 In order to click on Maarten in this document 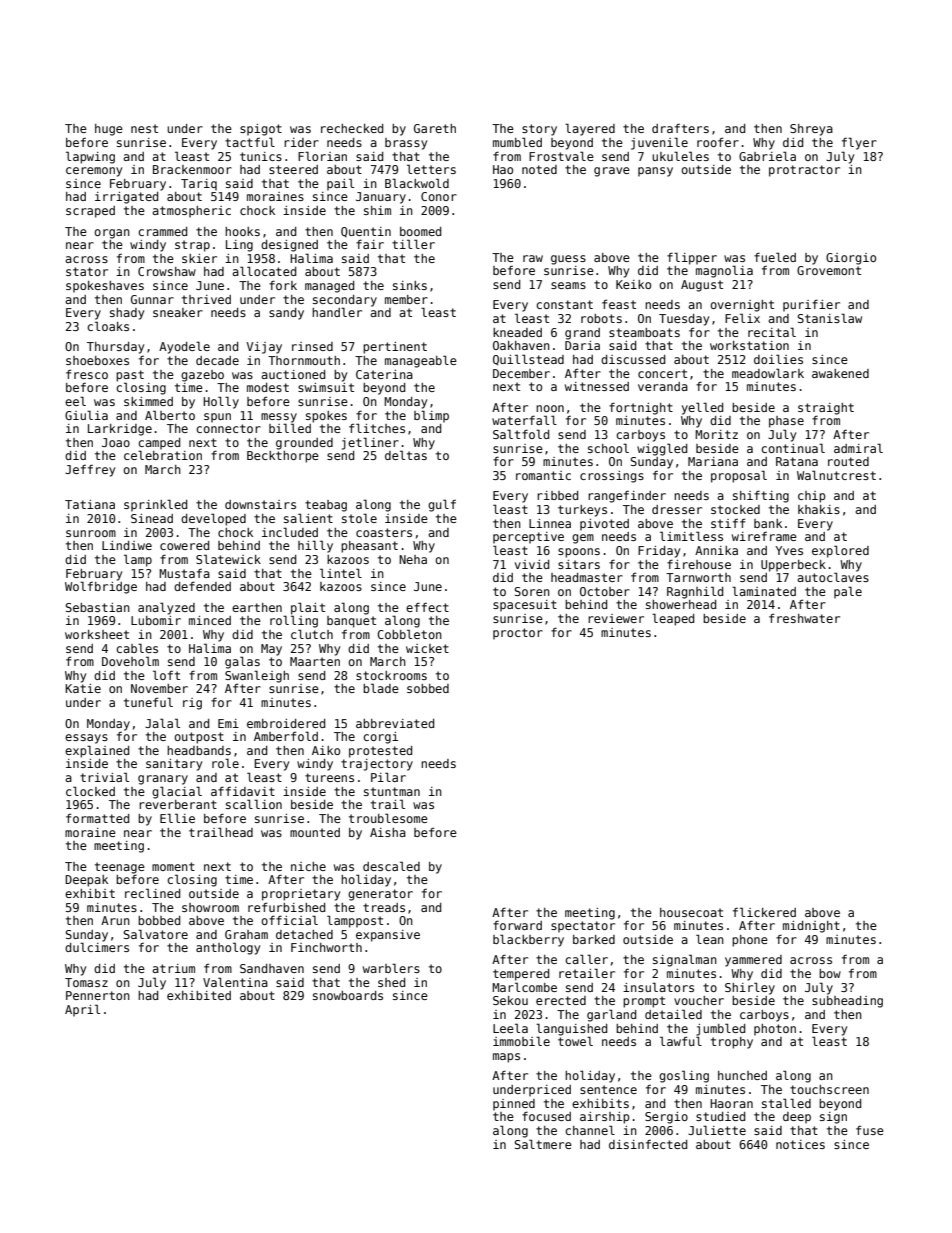, I will do `click(315, 661)`.
